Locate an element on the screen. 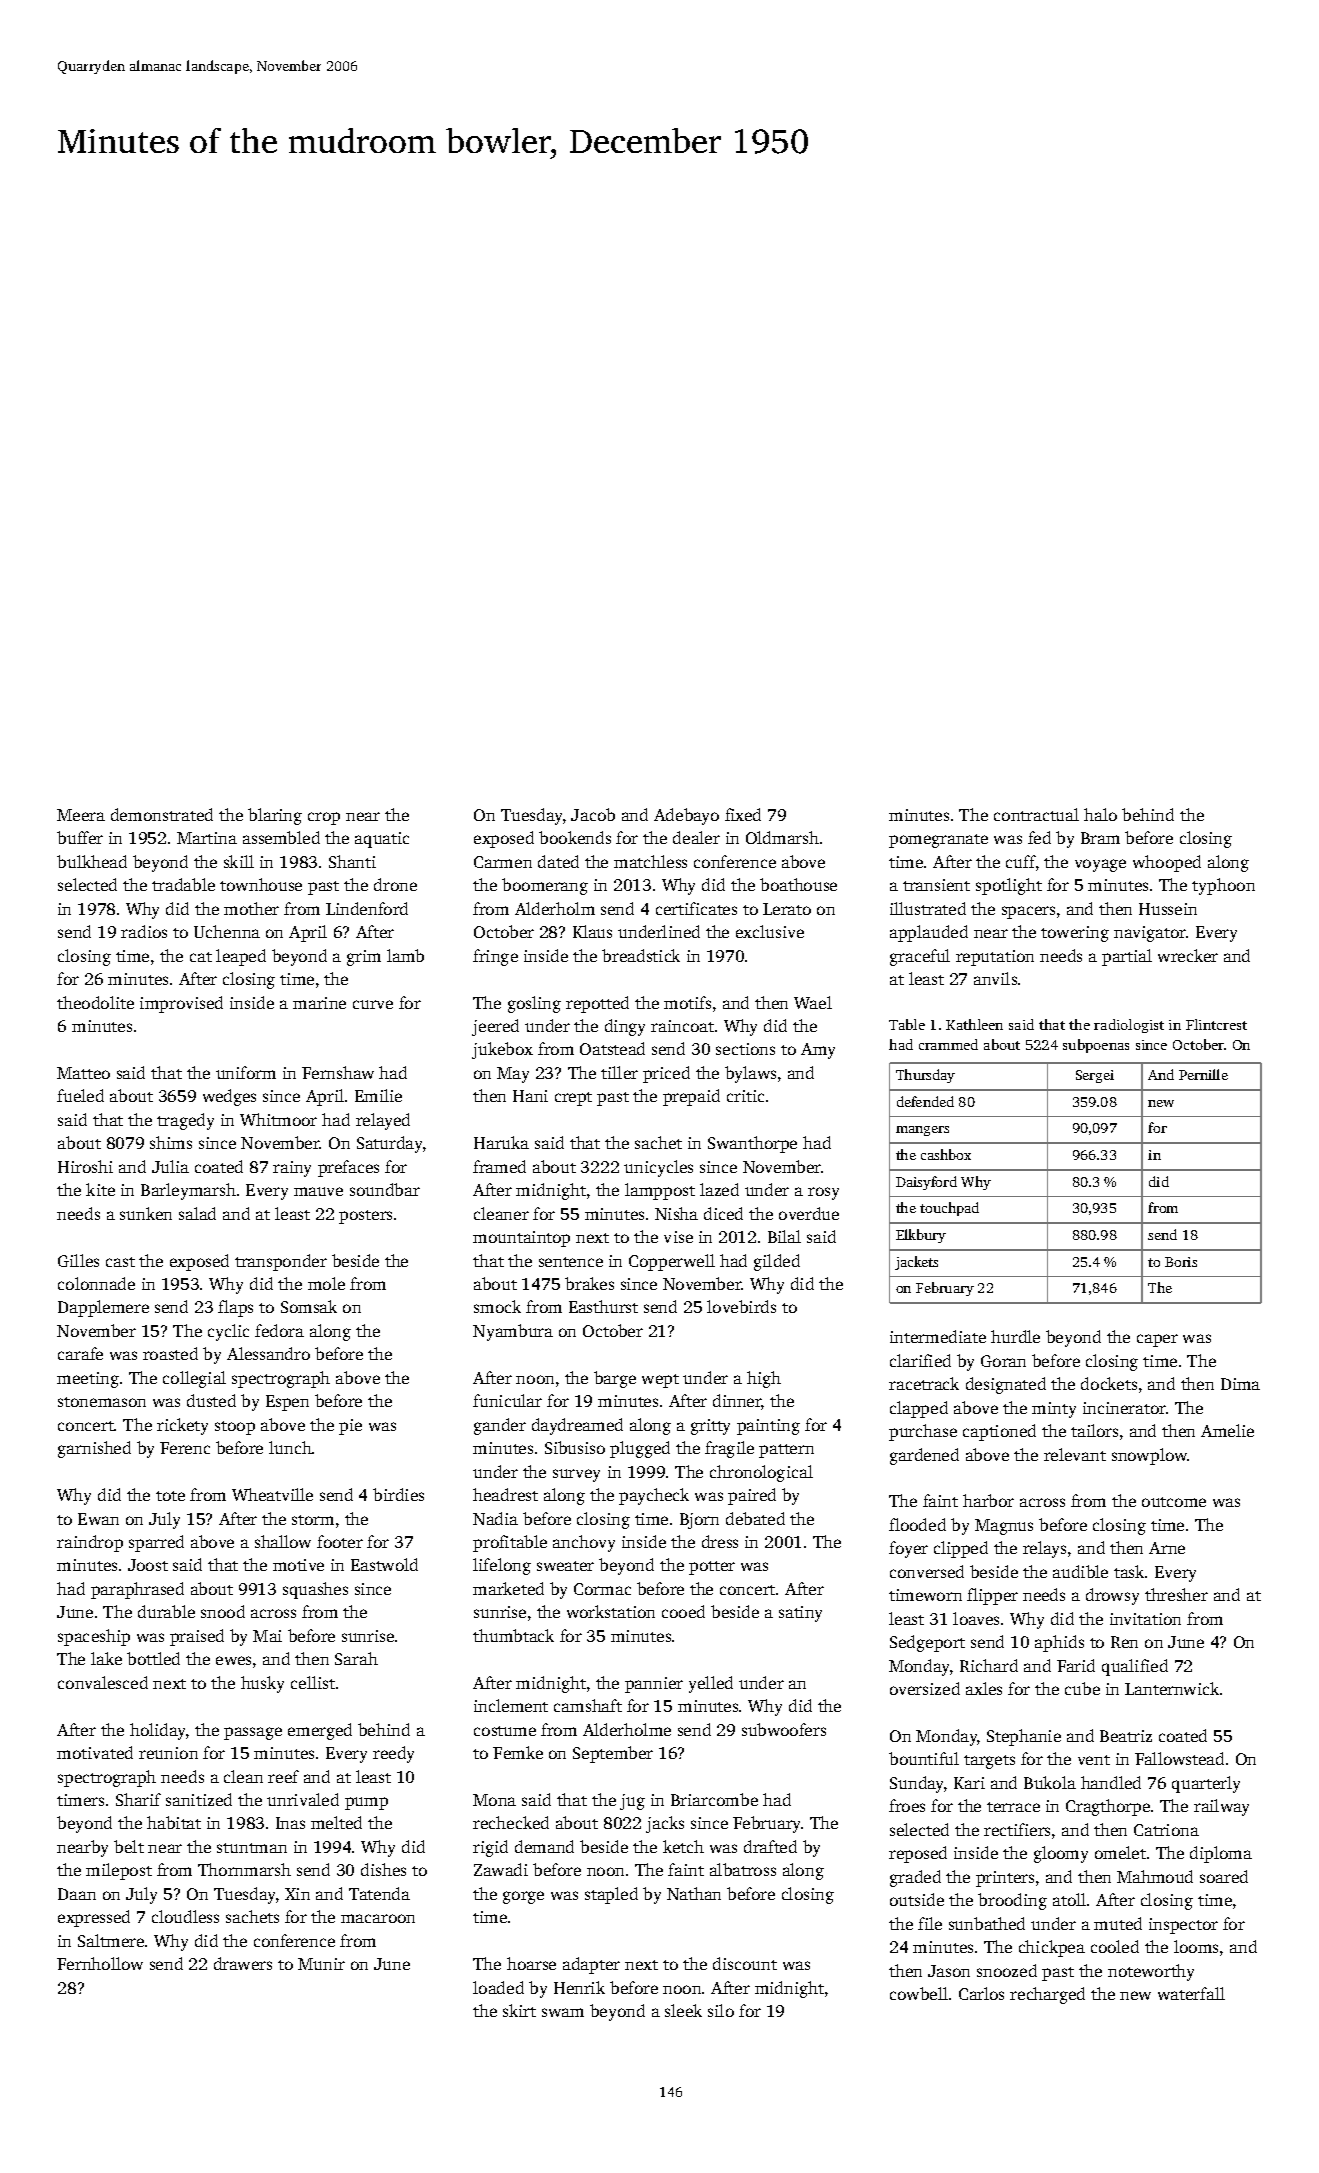 The height and width of the screenshot is (2173, 1319). Nathan is located at coordinates (694, 1893).
